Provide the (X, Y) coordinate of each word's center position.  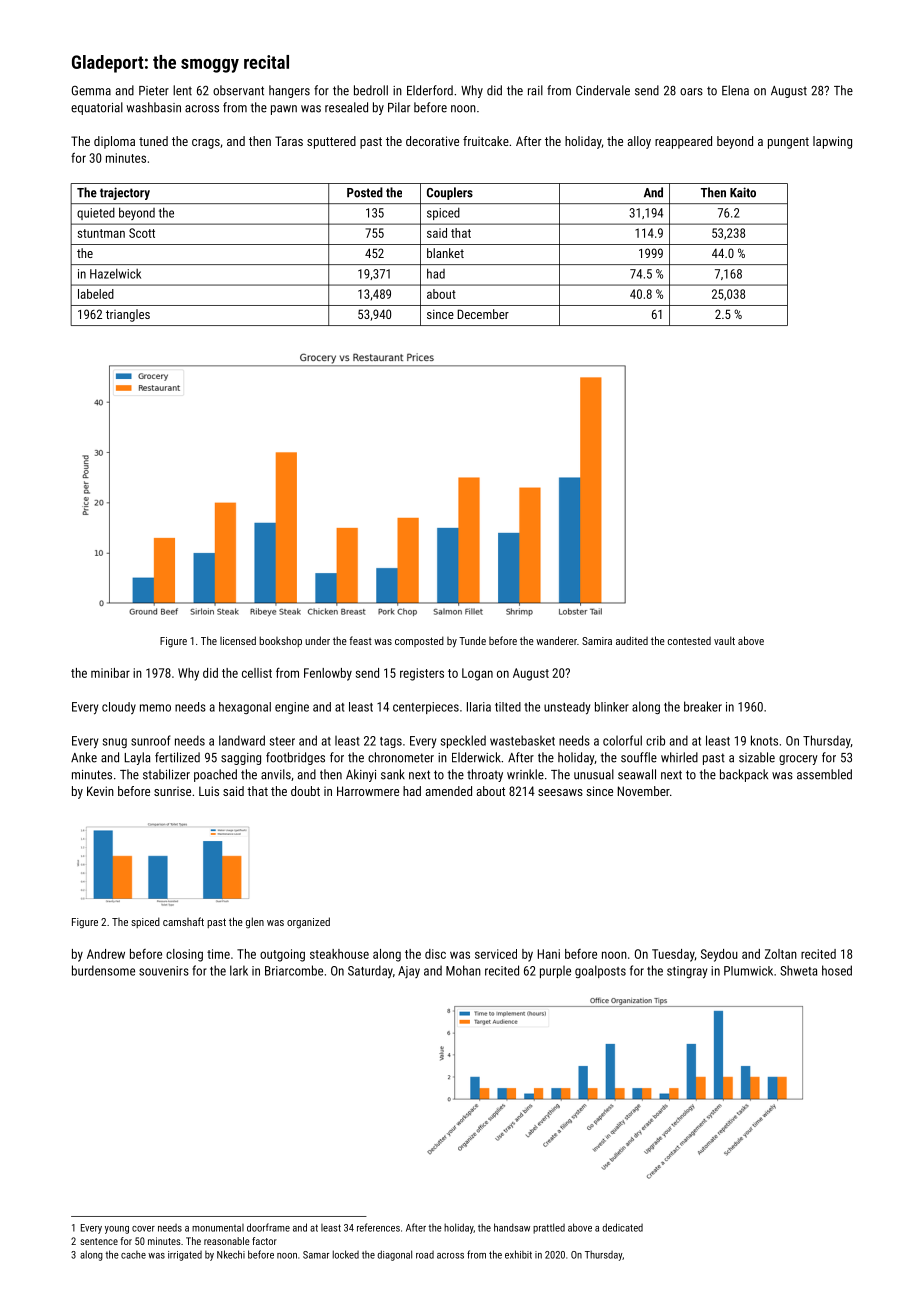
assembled (824, 774)
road (425, 1255)
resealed (346, 107)
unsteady (567, 708)
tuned (153, 141)
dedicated (622, 1227)
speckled (463, 741)
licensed (238, 640)
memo (155, 708)
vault (724, 640)
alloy (639, 142)
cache (133, 1255)
